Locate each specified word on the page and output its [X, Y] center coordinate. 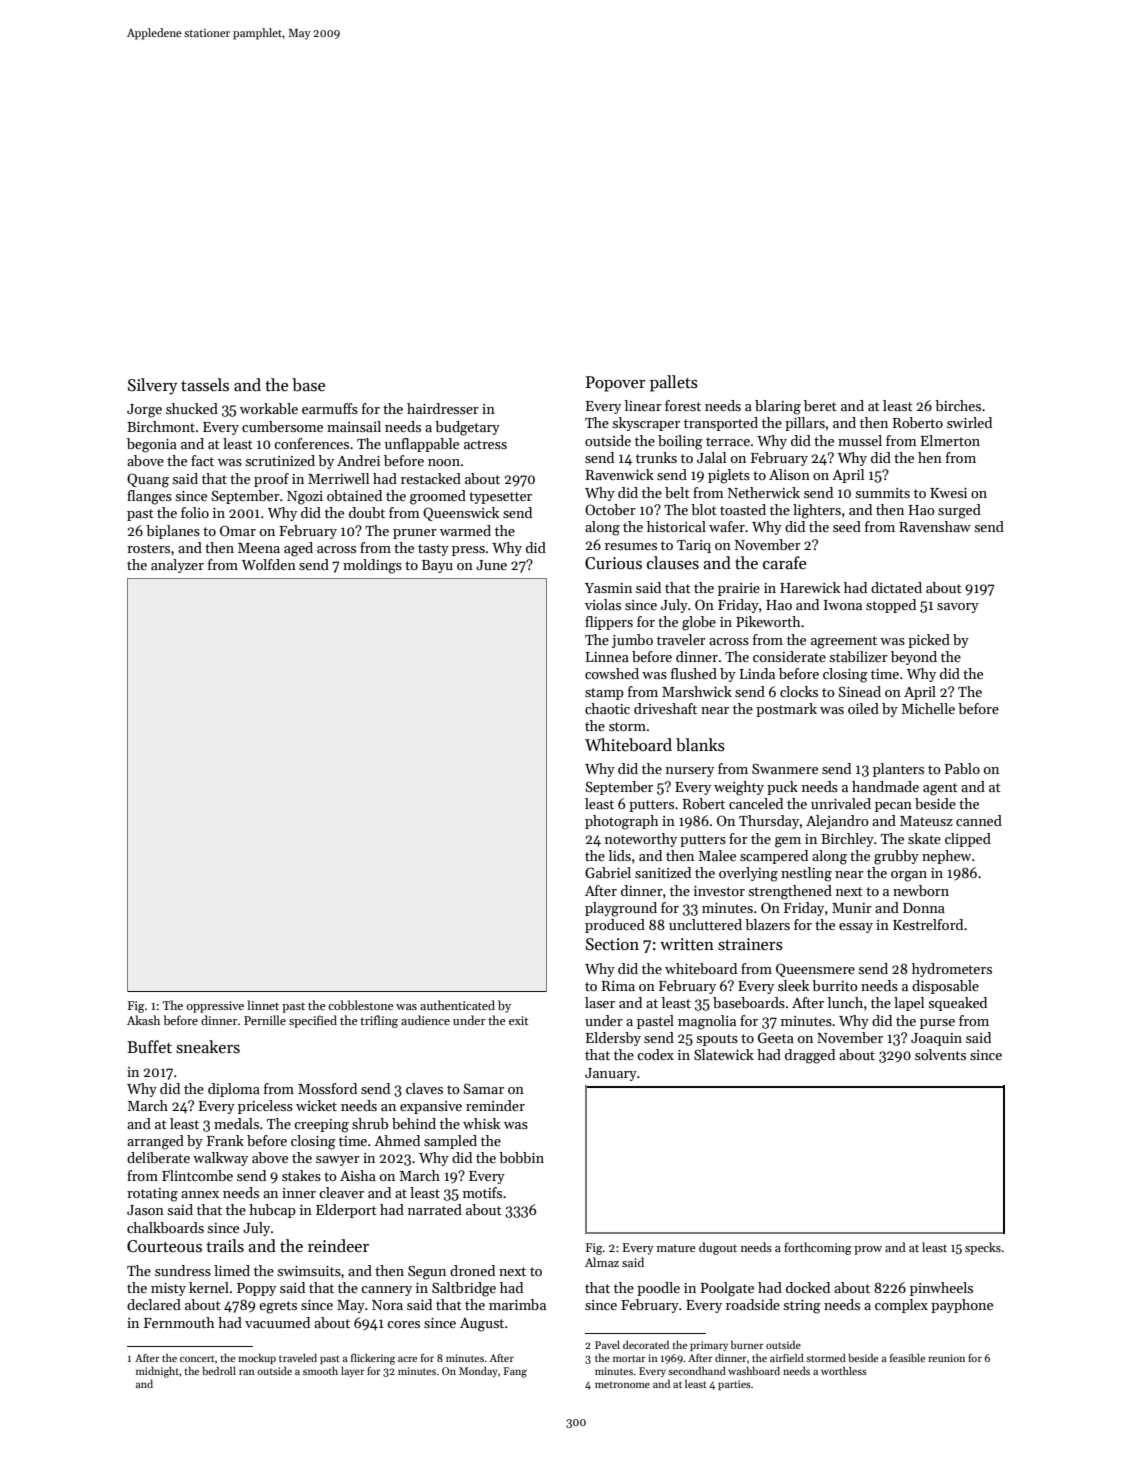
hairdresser [443, 408]
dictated [896, 587]
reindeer [338, 1246]
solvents [940, 1054]
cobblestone [361, 1005]
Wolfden [269, 564]
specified [313, 1021]
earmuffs [330, 408]
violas [603, 604]
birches [958, 405]
